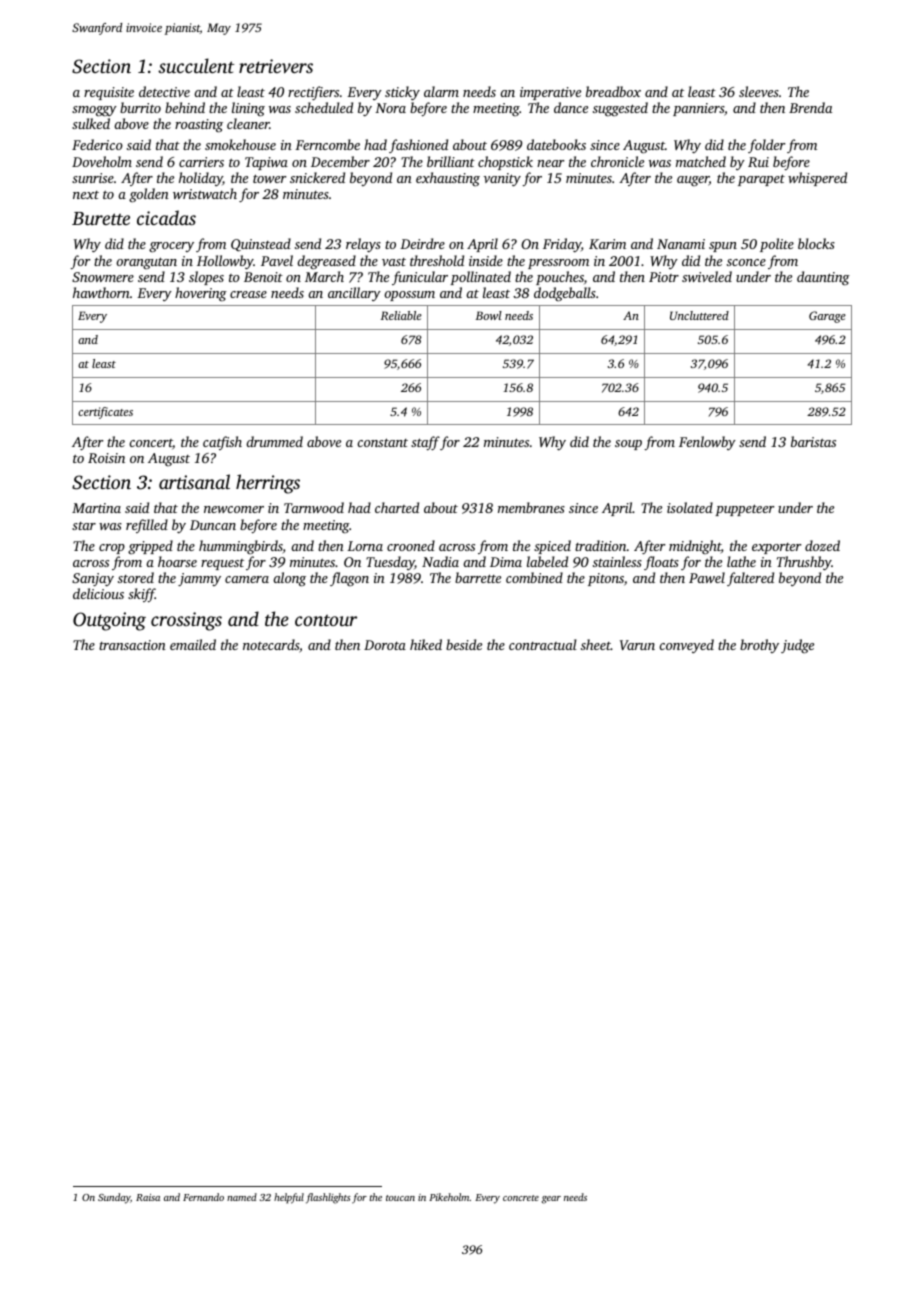 The width and height of the document is (924, 1308). Describe the element at coordinates (148, 1197) in the document. I see `Raisa` at that location.
